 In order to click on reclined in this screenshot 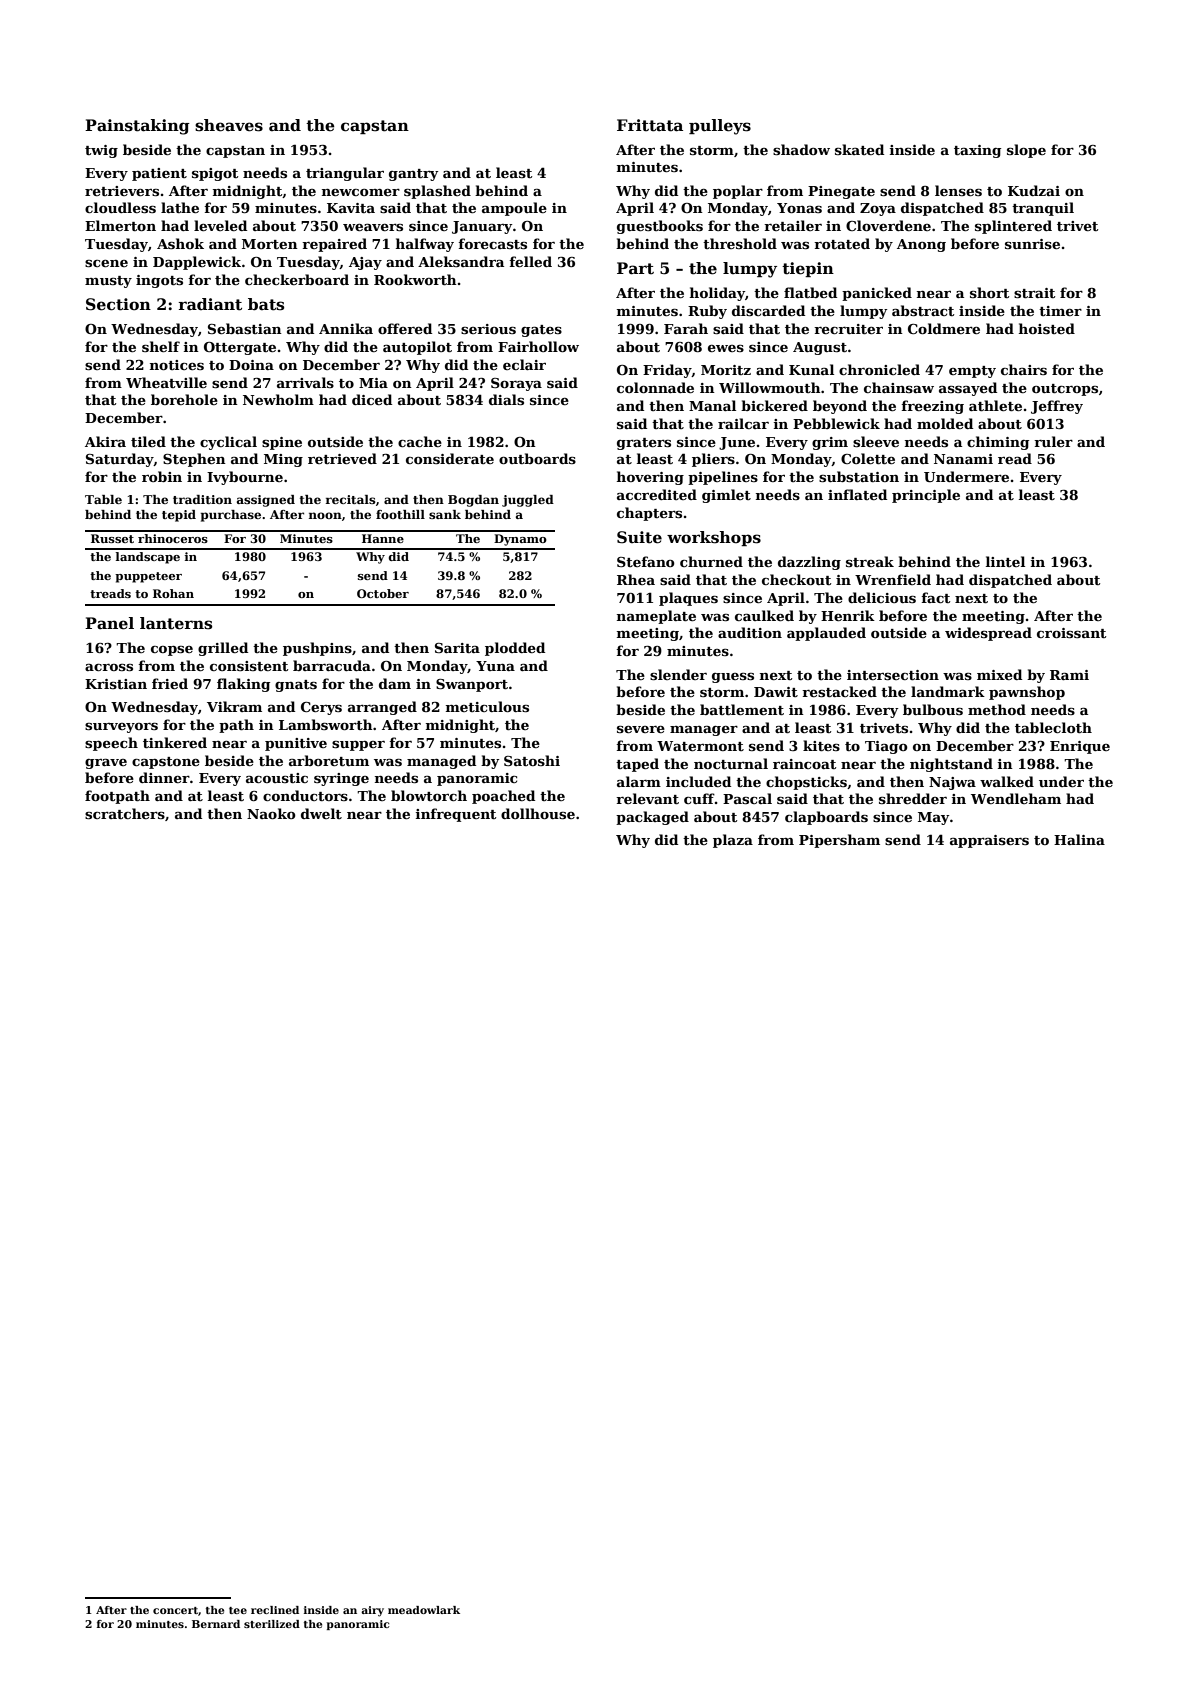, I will do `click(275, 1610)`.
